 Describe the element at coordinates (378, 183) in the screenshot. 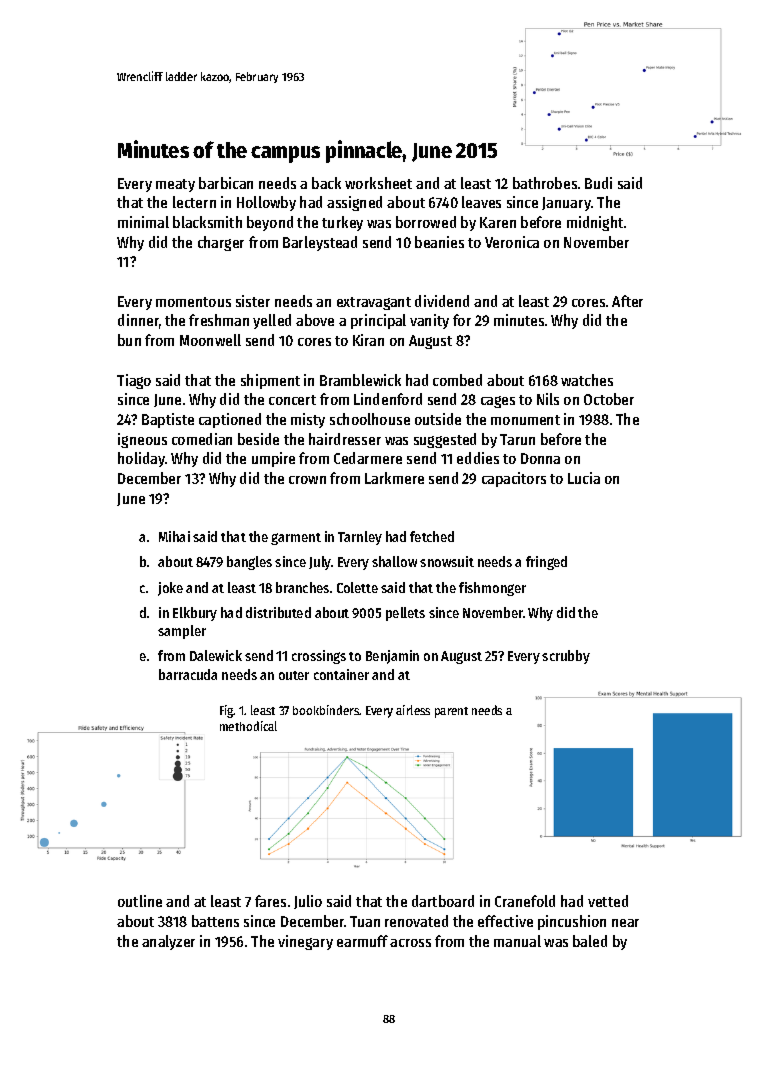

I see `worksheet` at that location.
